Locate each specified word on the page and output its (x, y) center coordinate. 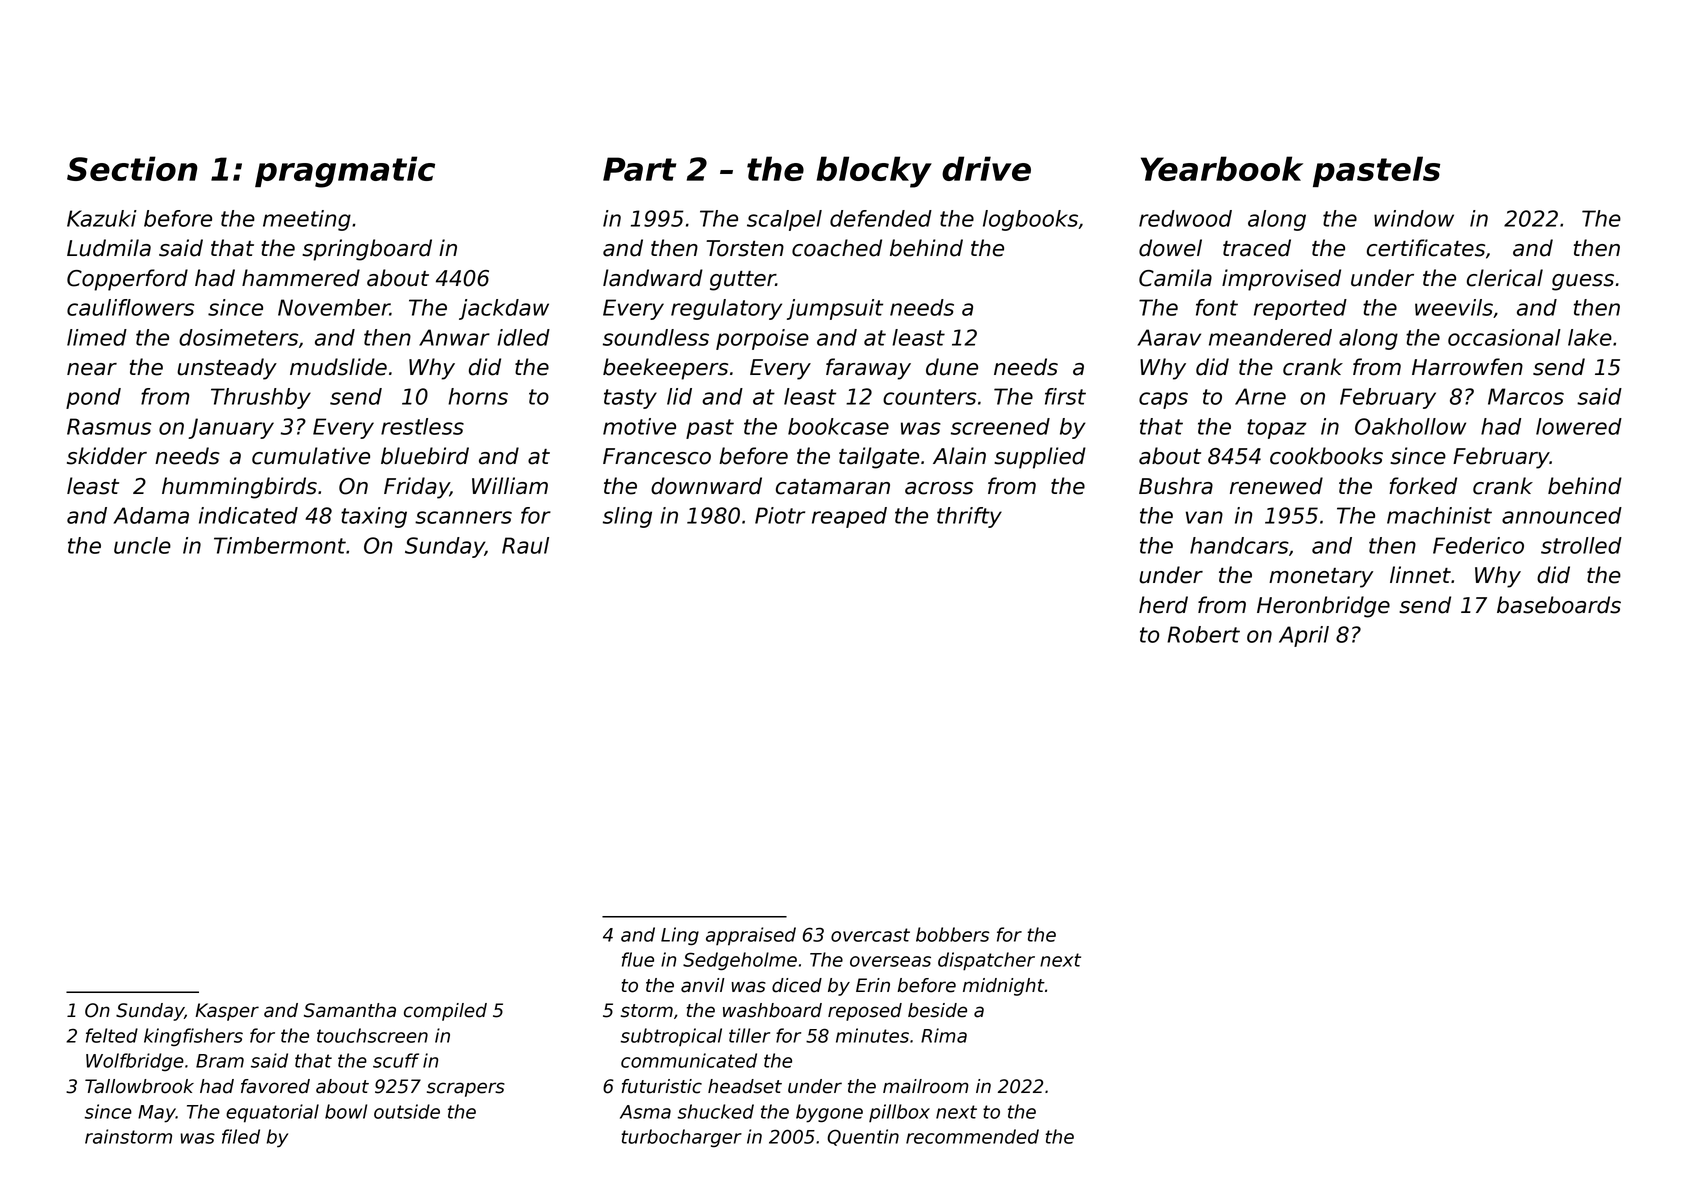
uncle (142, 545)
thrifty (969, 517)
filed (241, 1136)
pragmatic (345, 172)
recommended (972, 1136)
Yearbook (1222, 168)
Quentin (863, 1137)
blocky (874, 172)
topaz (1277, 429)
